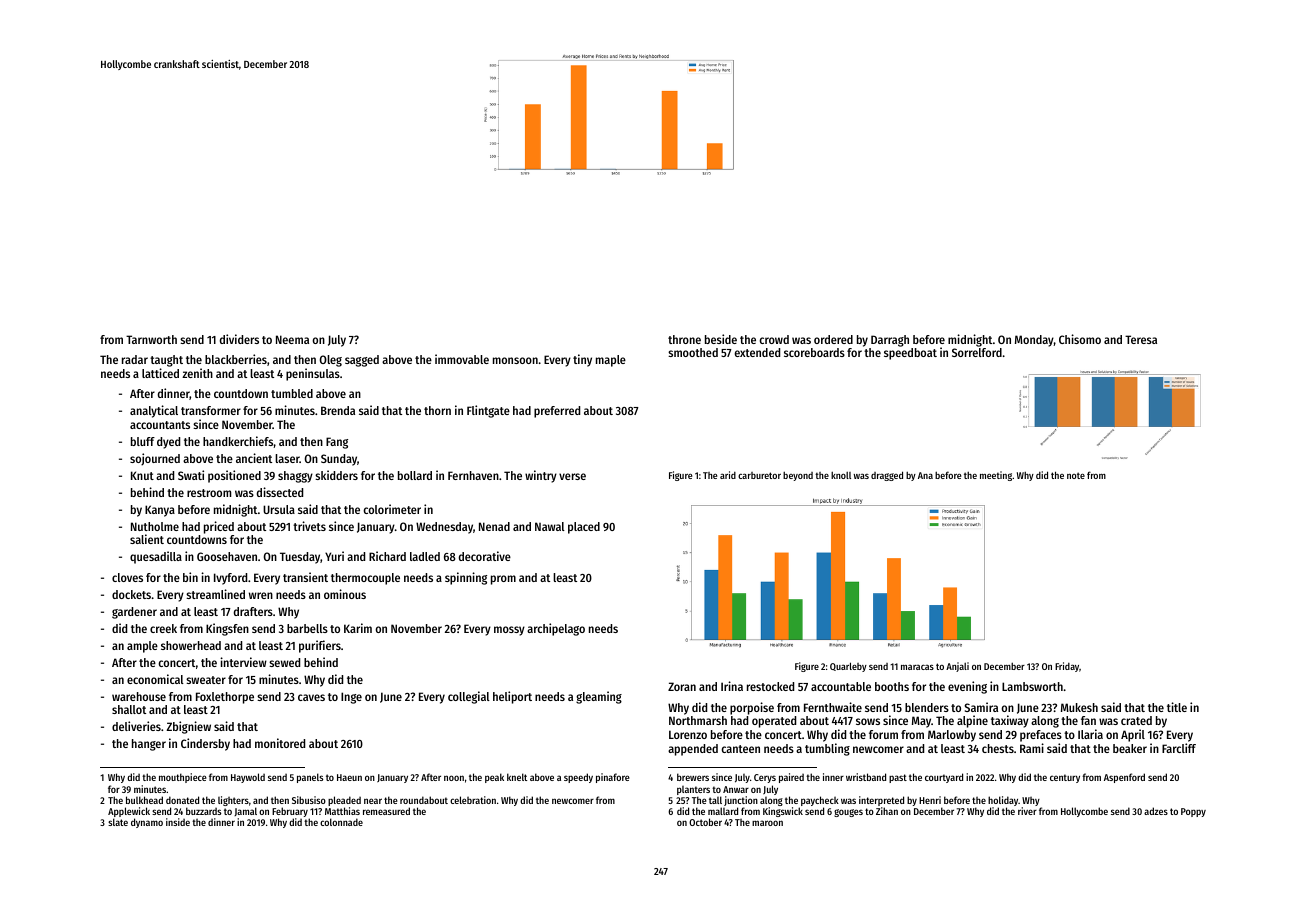 This document has width=1308, height=924. I want to click on meeting, so click(996, 476).
